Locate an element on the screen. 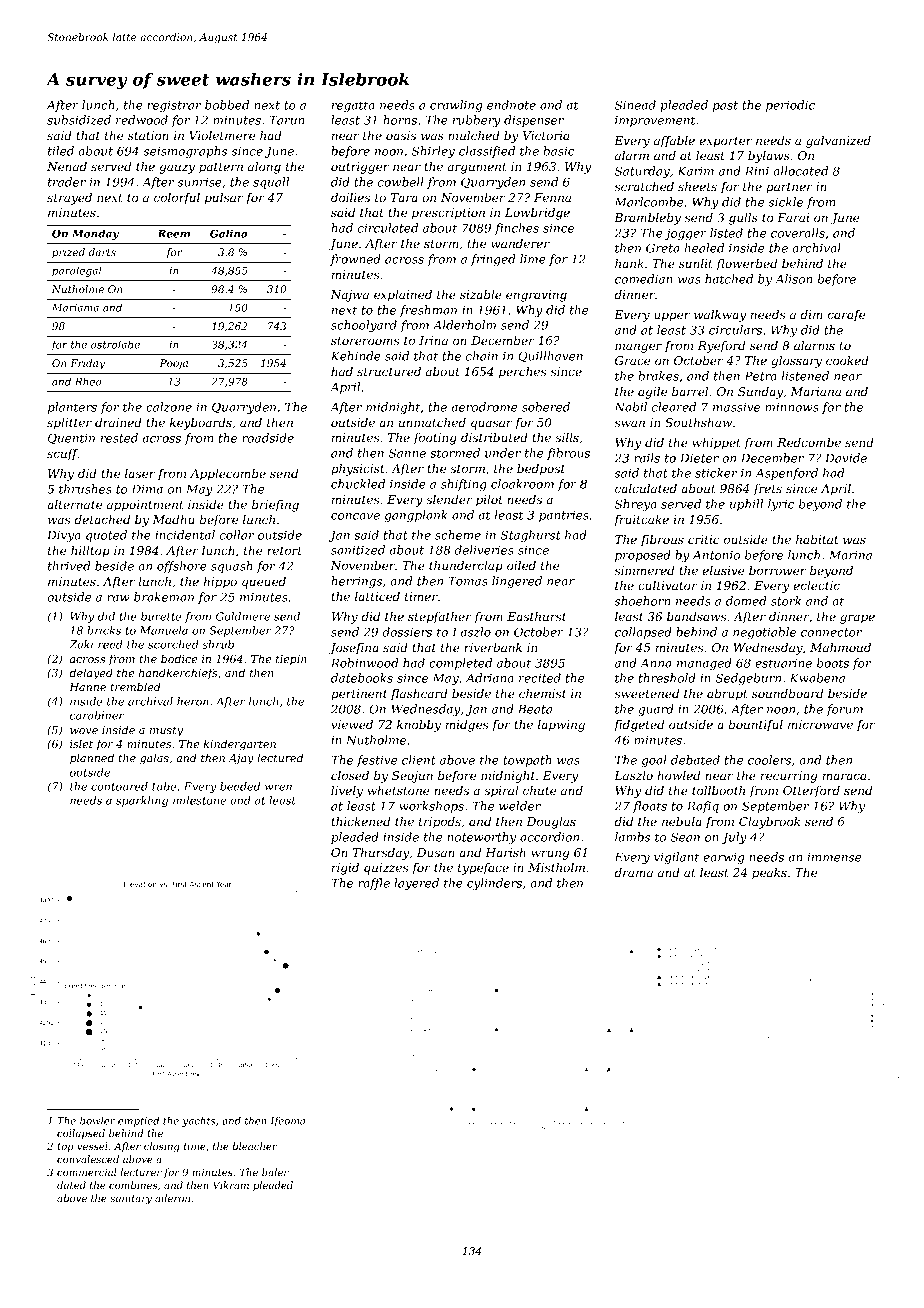  sickle is located at coordinates (785, 202).
